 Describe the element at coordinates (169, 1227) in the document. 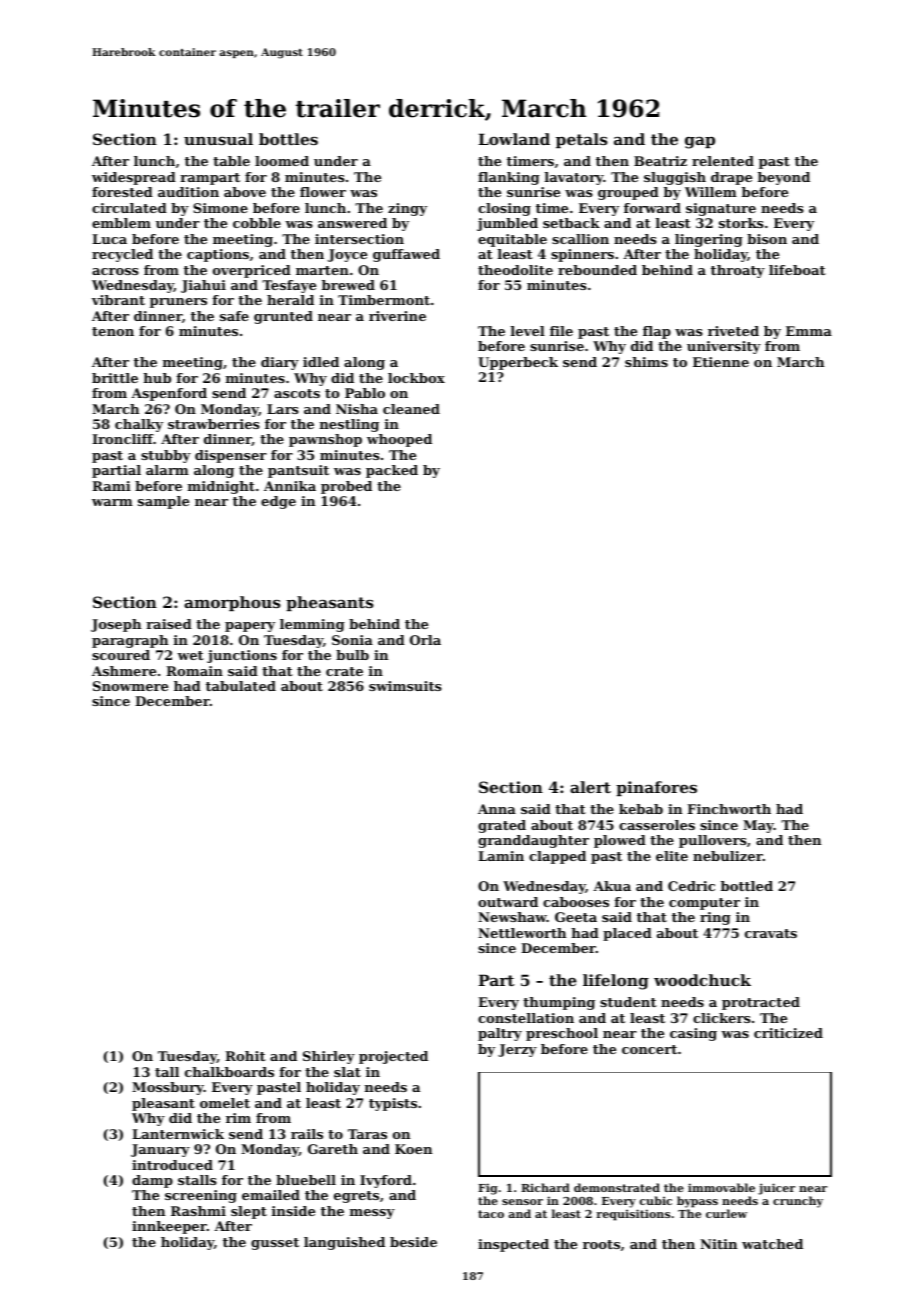

I see `innkeeper` at that location.
